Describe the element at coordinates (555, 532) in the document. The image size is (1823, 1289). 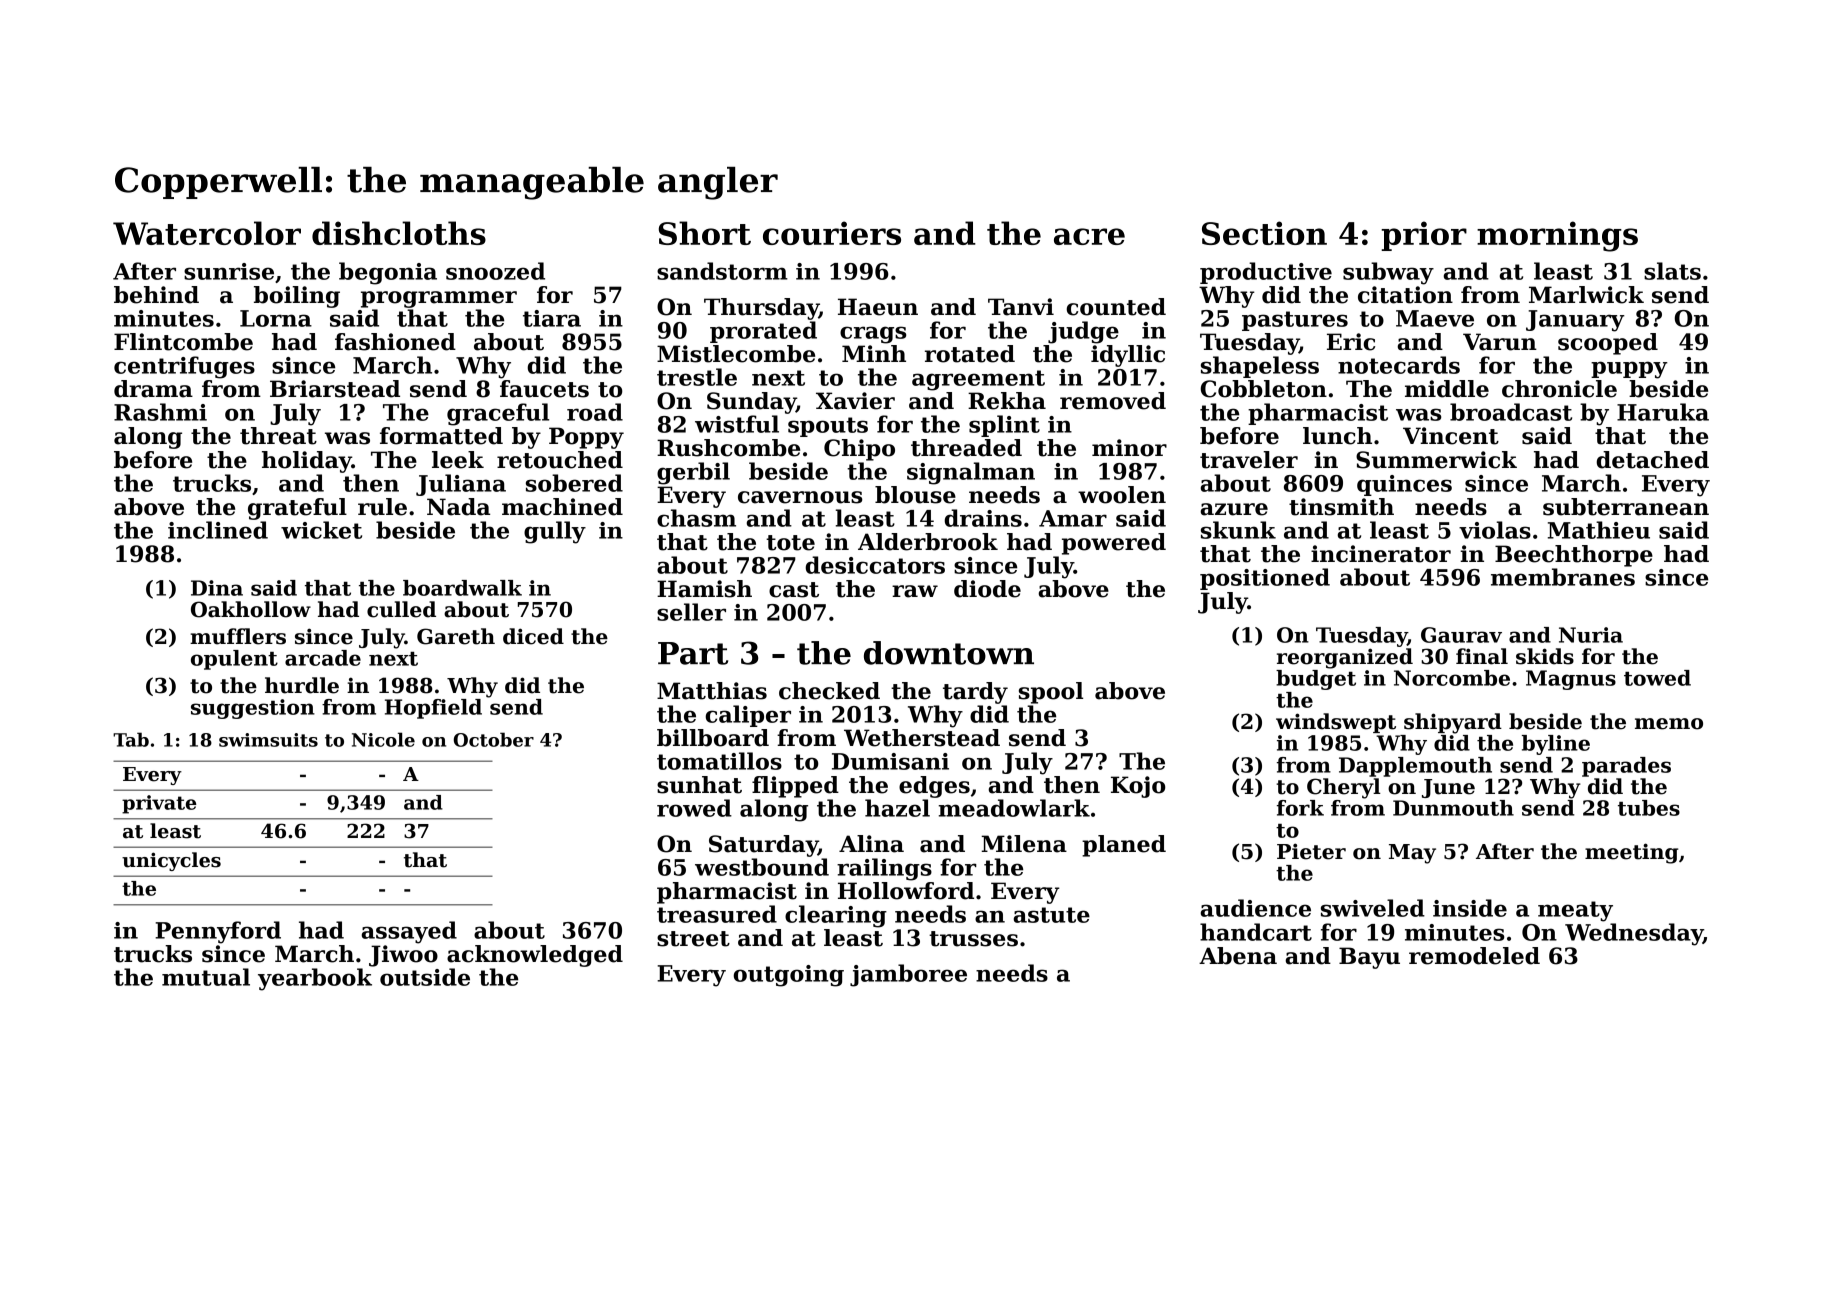
I see `gully` at that location.
